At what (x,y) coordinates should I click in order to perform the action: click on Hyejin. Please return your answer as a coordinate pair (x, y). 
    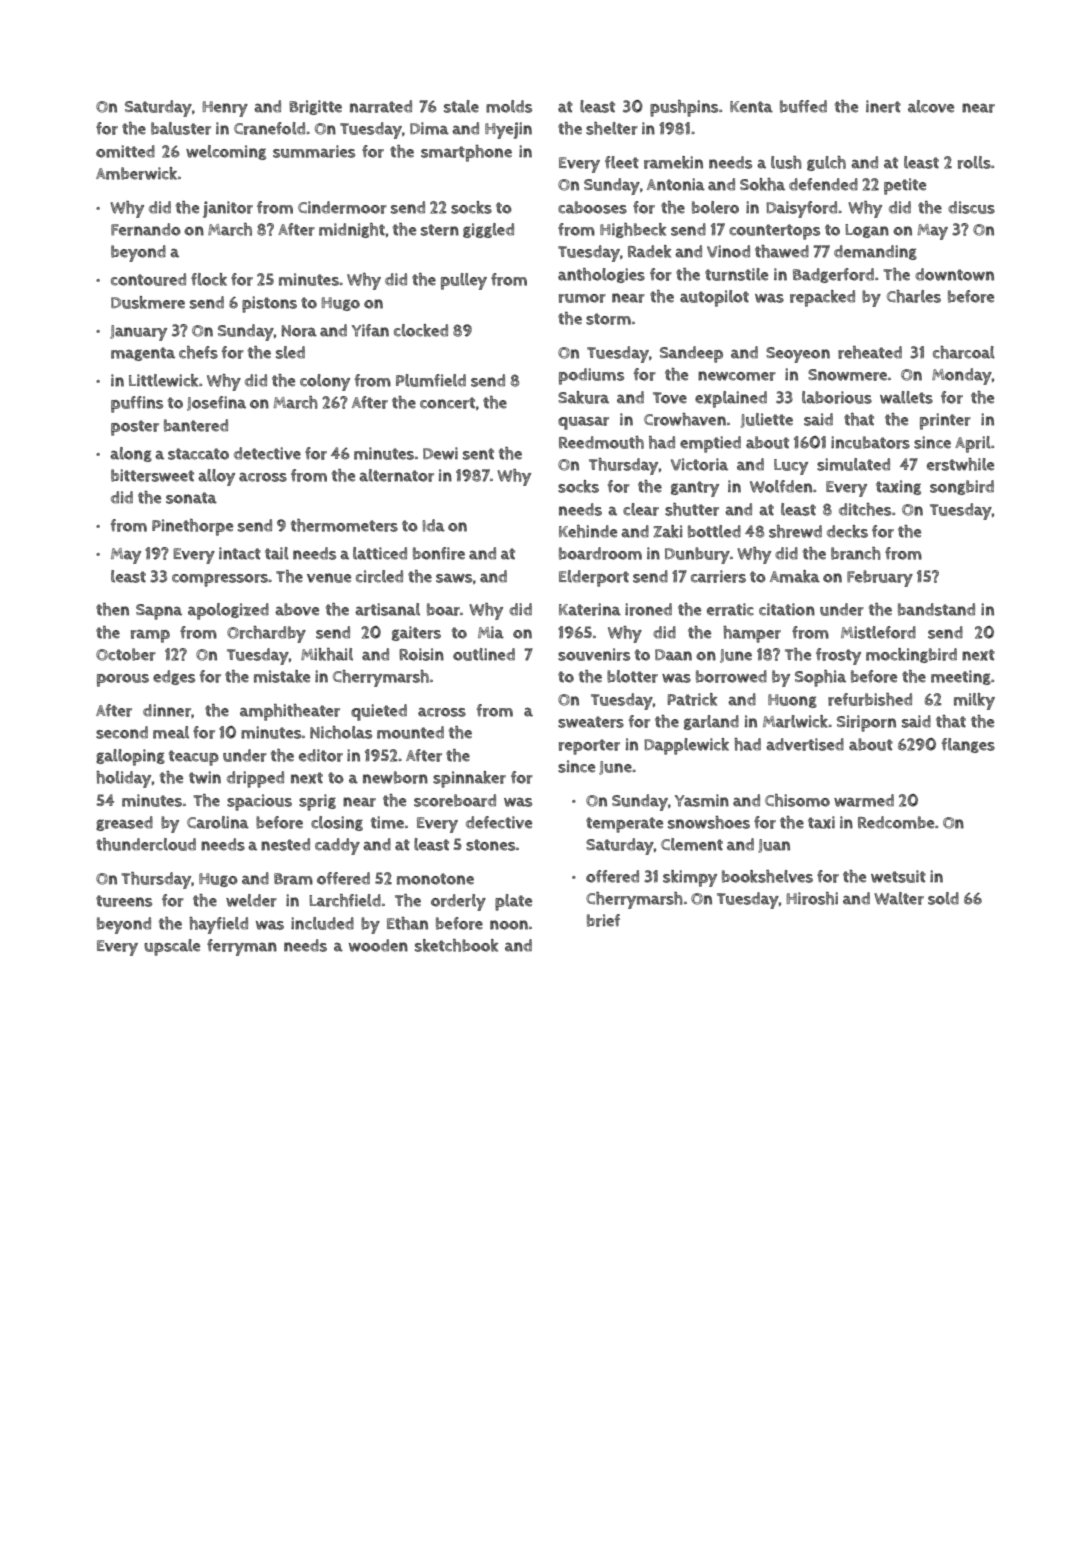
    Looking at the image, I should click on (508, 130).
